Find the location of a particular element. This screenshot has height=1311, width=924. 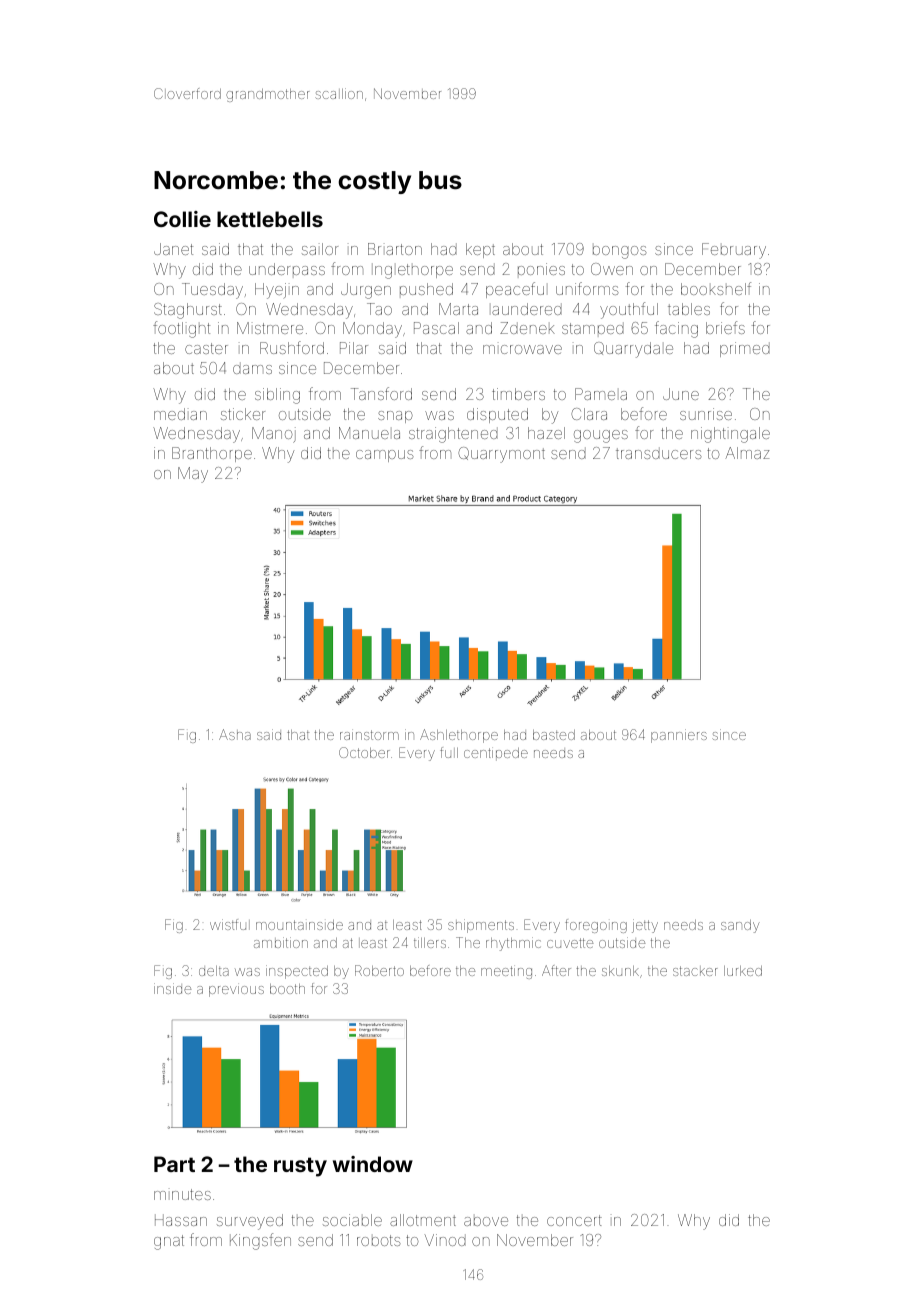

wistful is located at coordinates (230, 924).
